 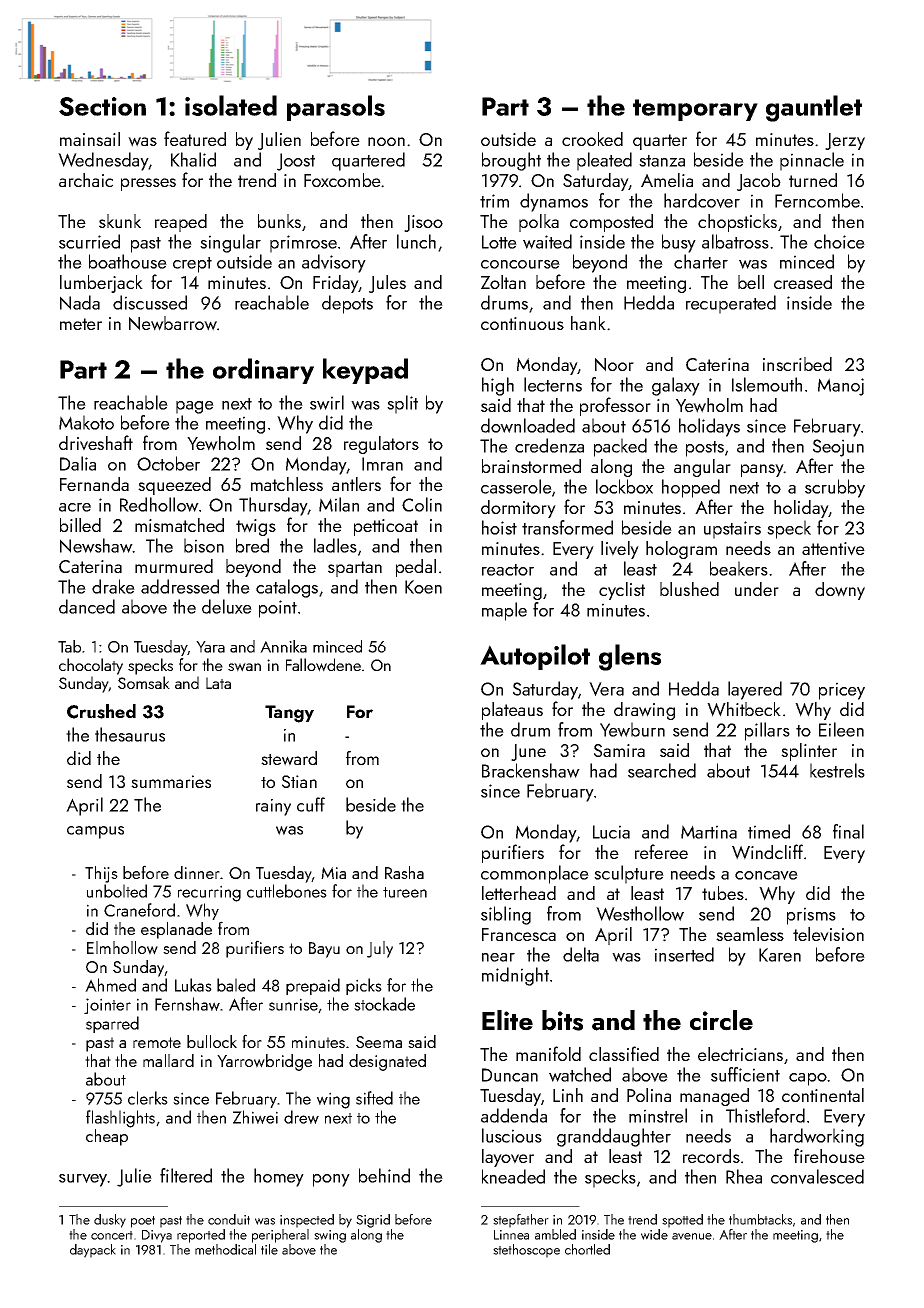 I want to click on scurried, so click(x=89, y=241).
